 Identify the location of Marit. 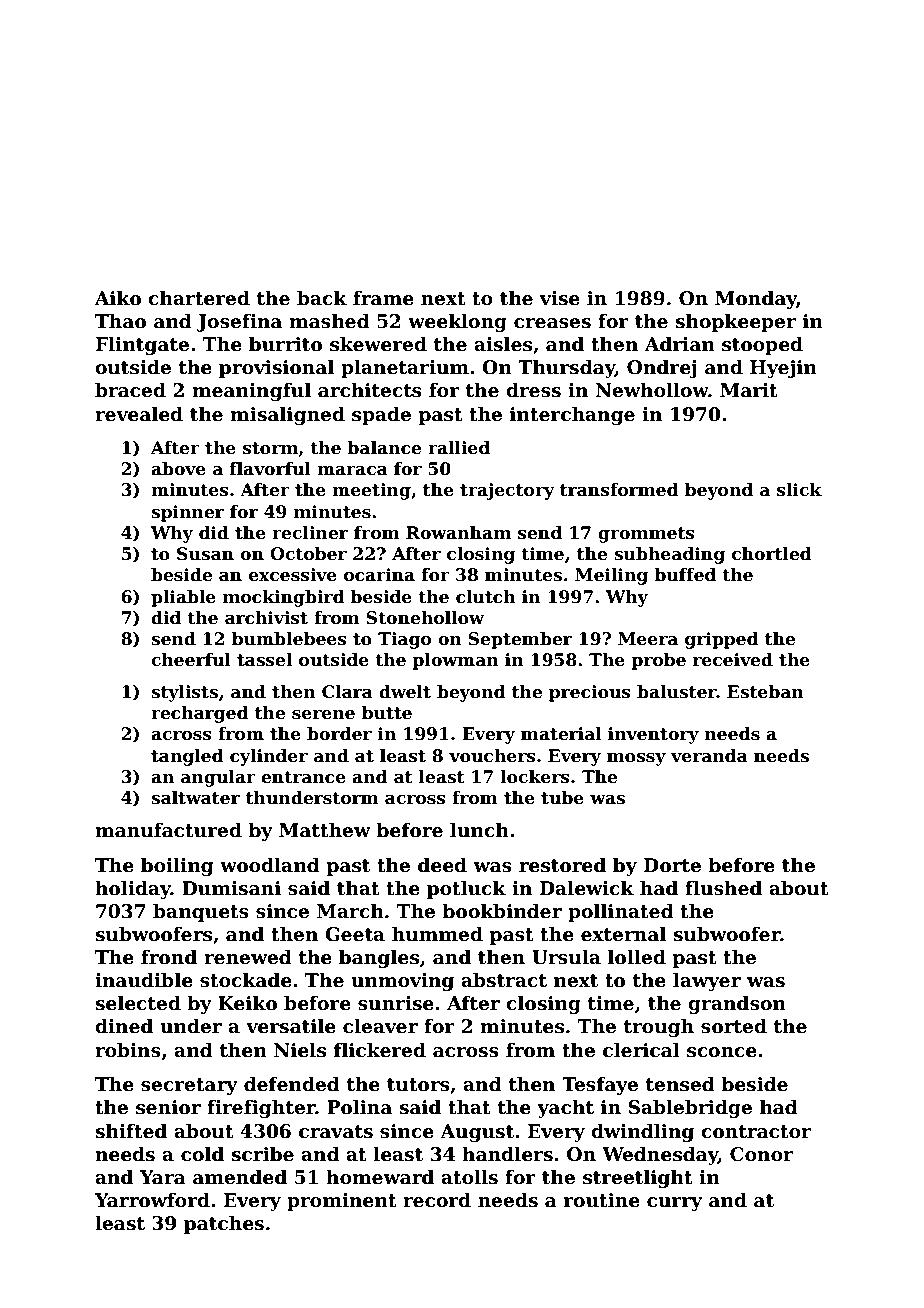
(749, 390).
